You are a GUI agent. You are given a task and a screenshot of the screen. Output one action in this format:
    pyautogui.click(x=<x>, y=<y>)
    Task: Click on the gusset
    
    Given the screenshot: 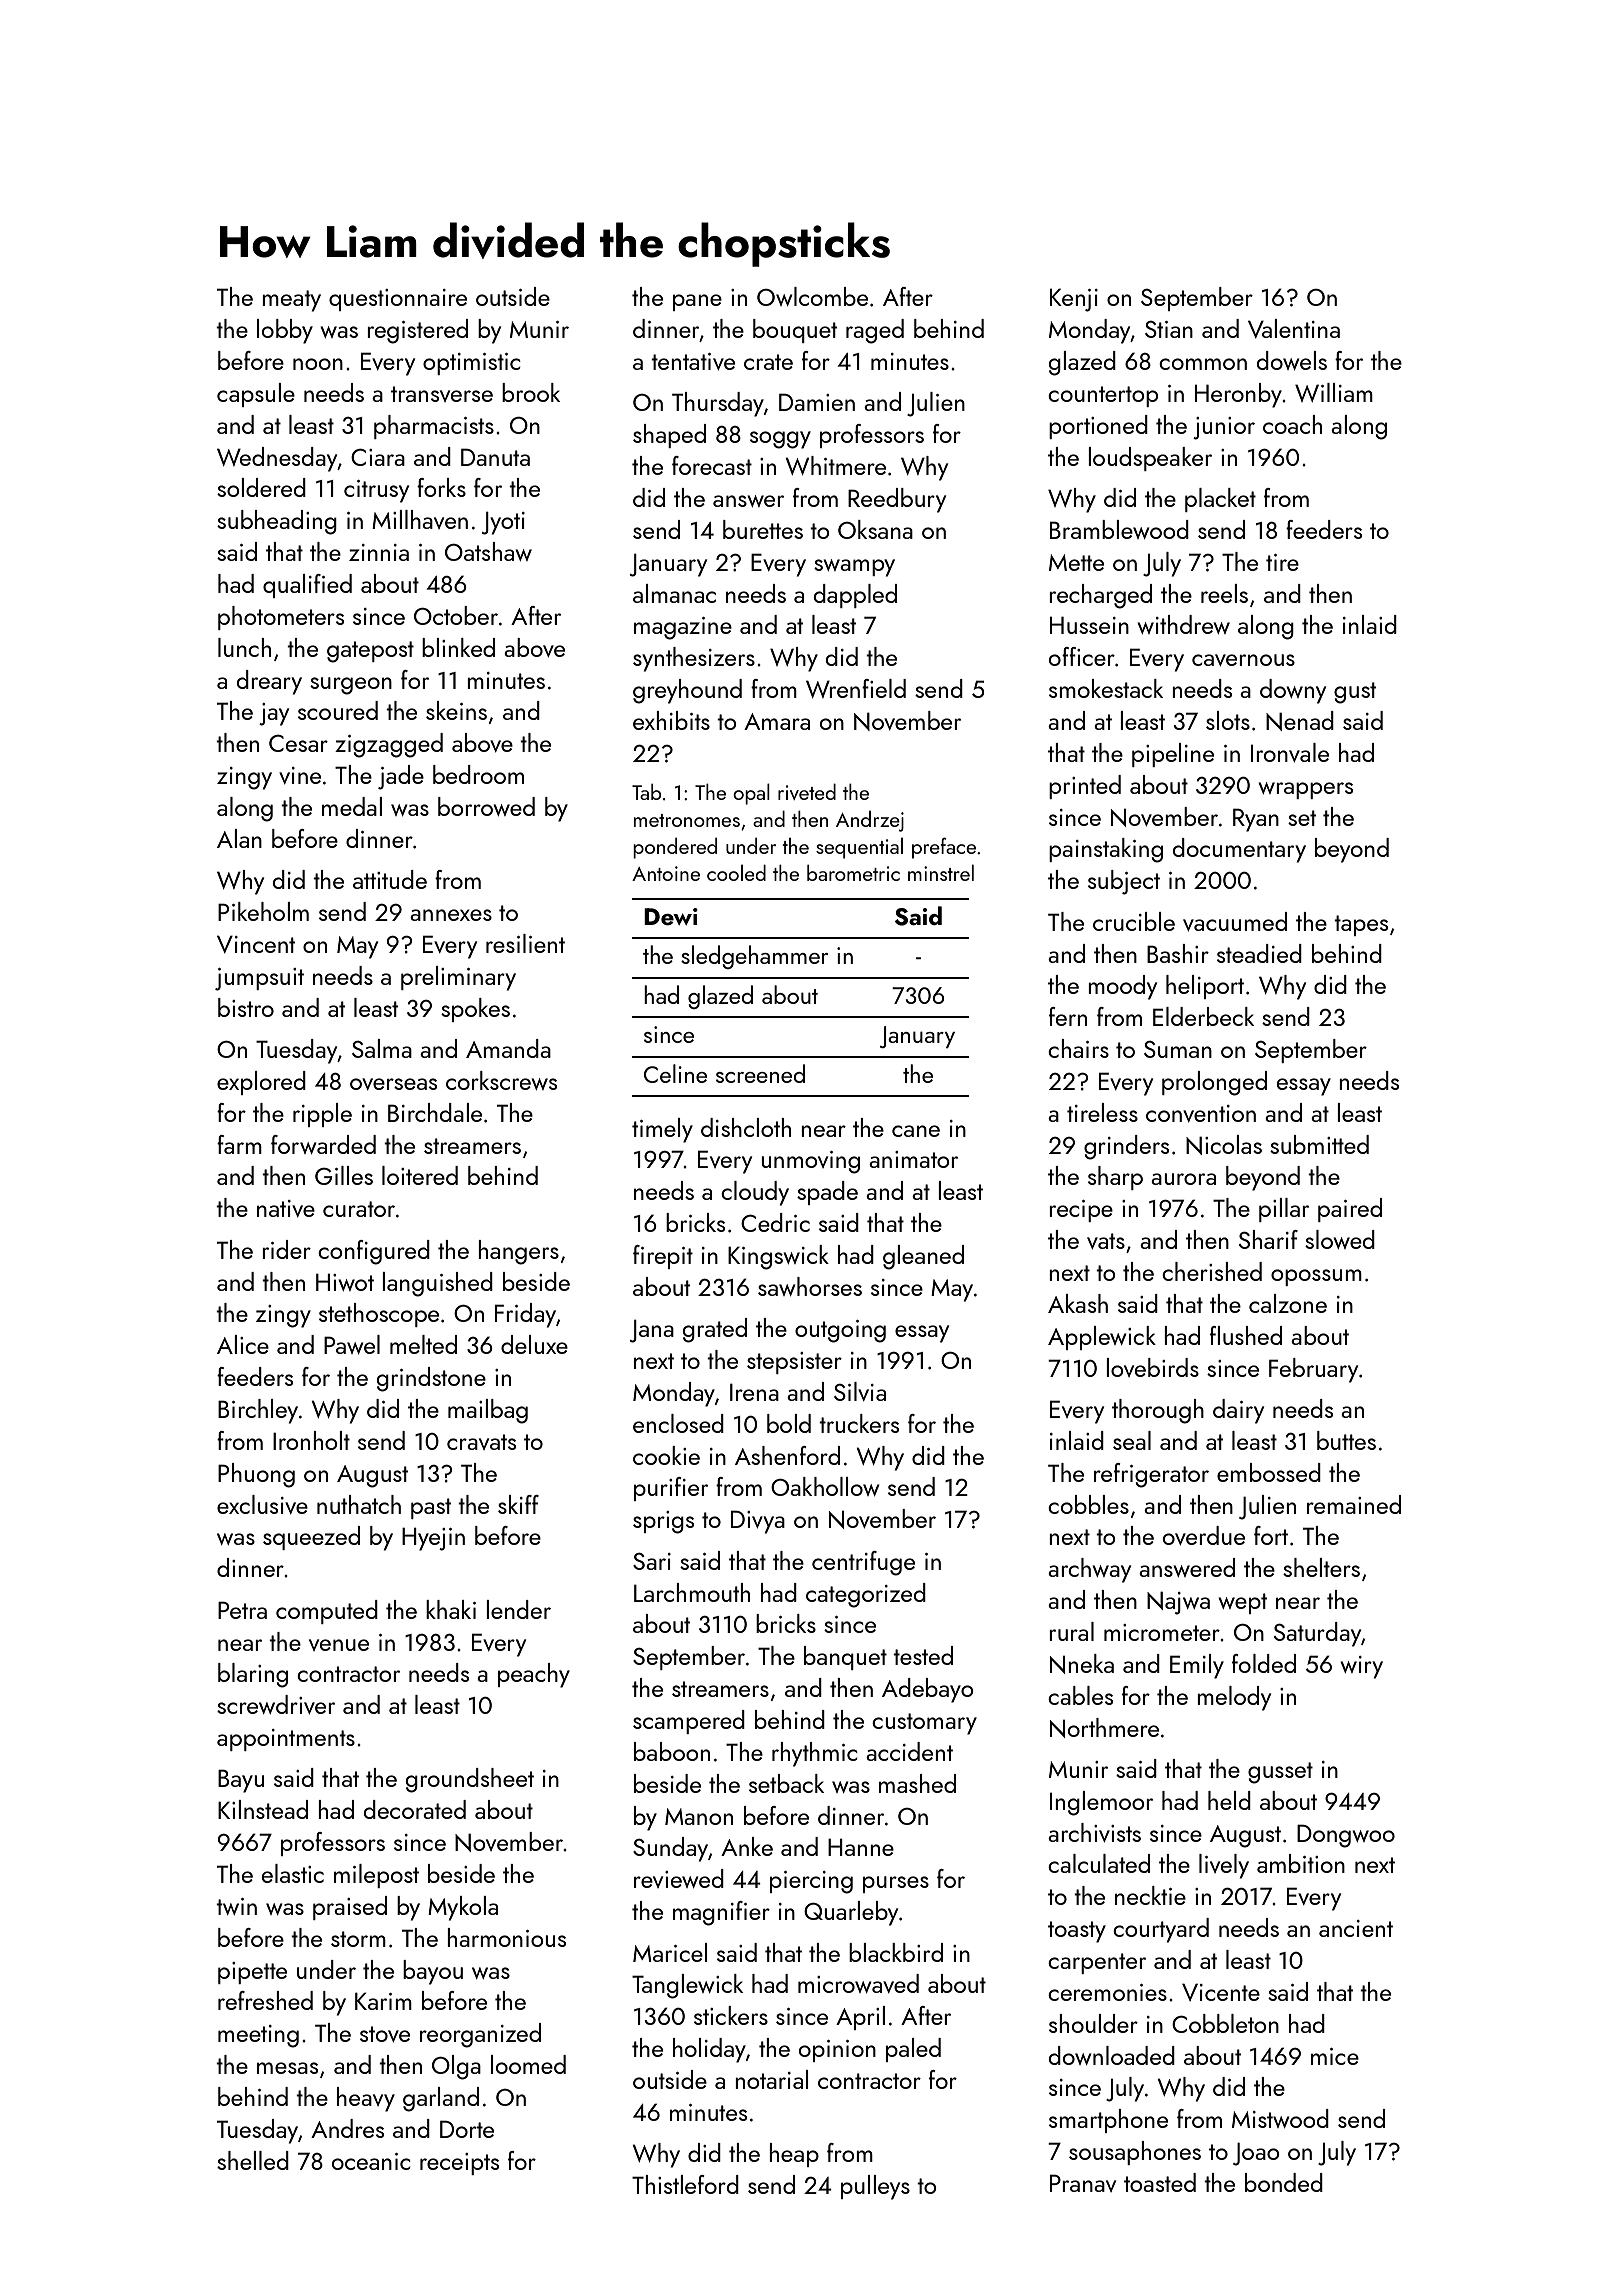 What is the action you would take?
    pyautogui.click(x=1280, y=1773)
